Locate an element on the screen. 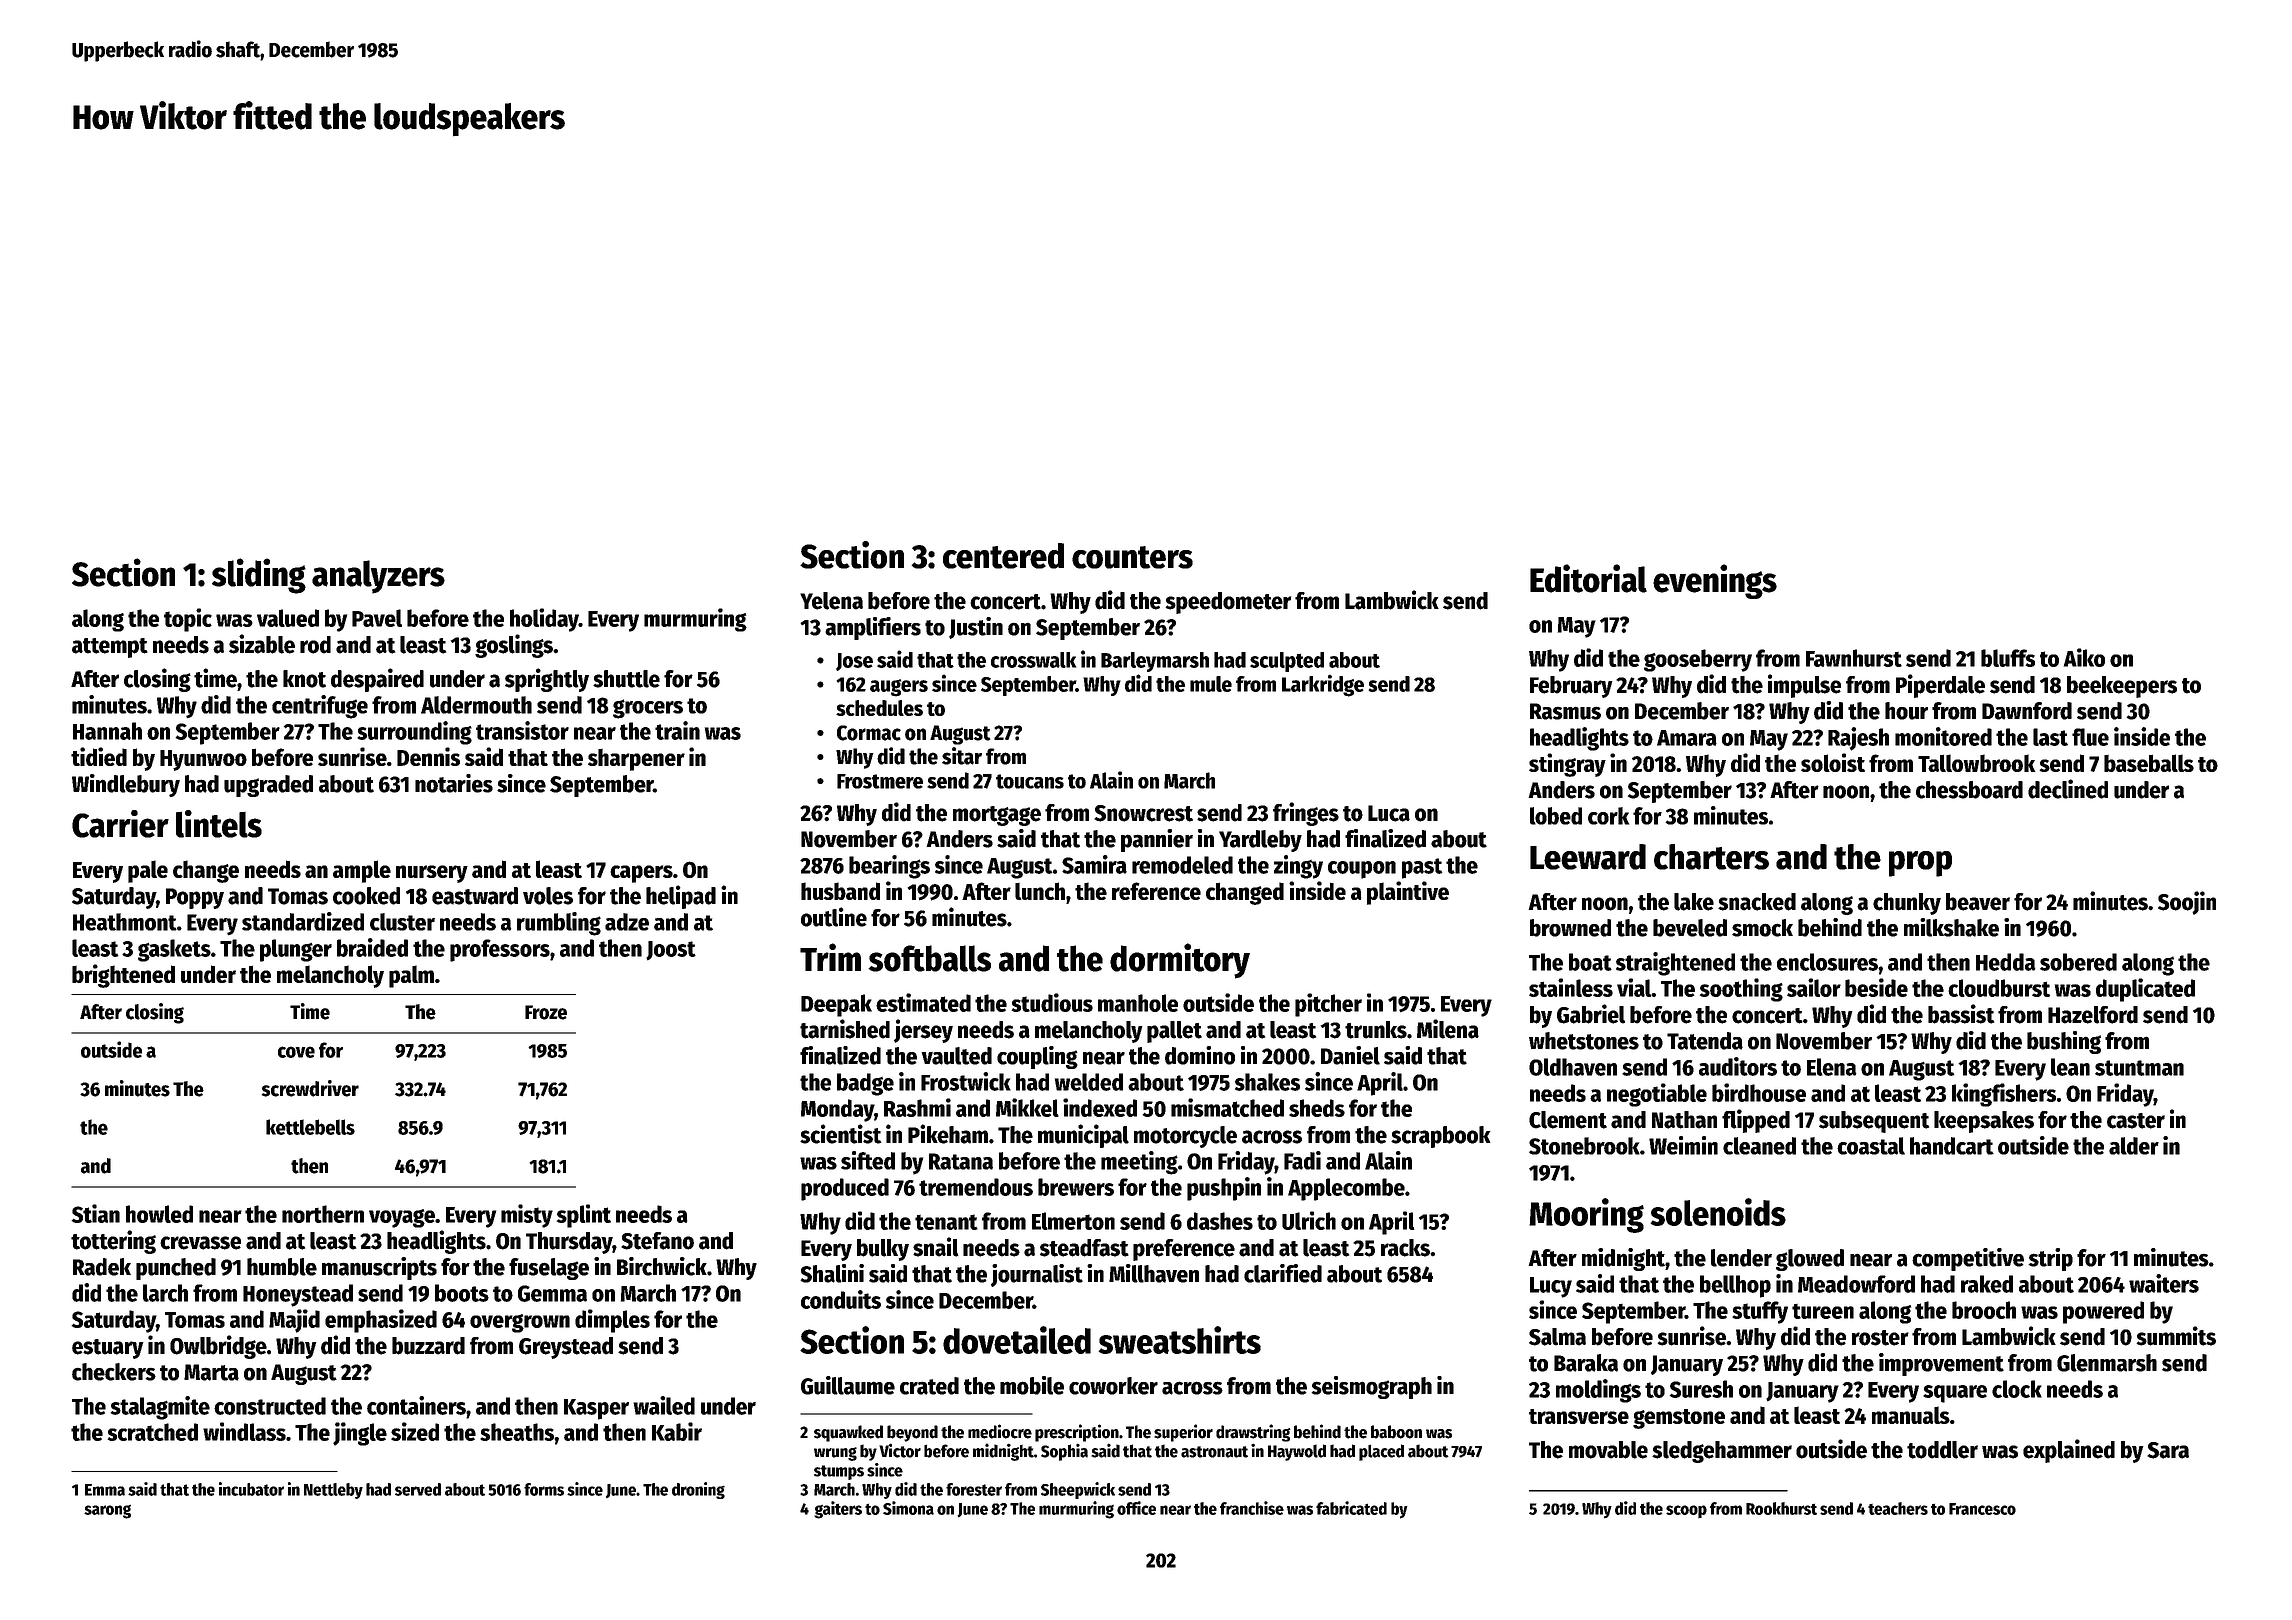 Image resolution: width=2292 pixels, height=1620 pixels. Froze is located at coordinates (546, 1012).
